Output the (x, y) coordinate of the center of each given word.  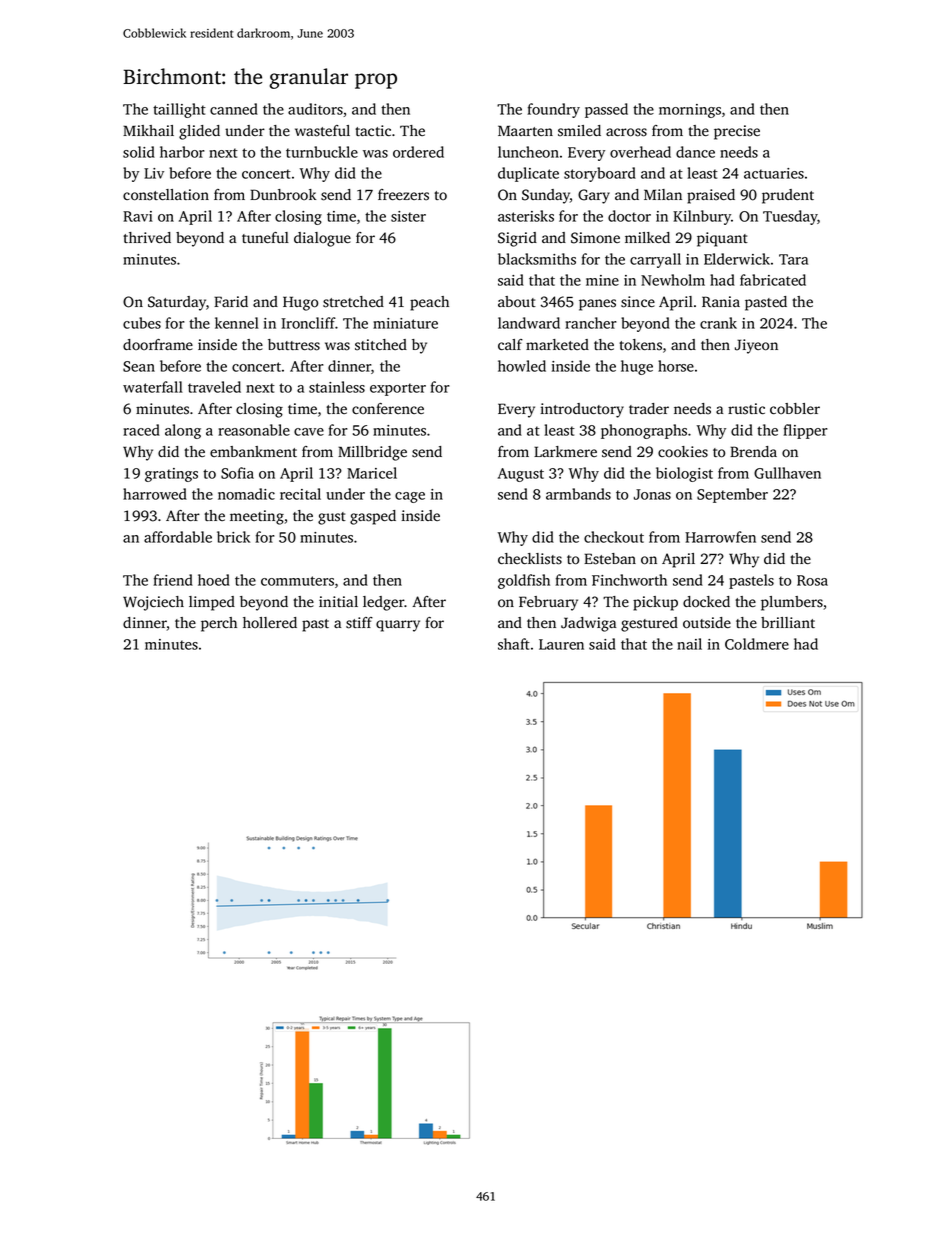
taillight (179, 110)
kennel (237, 323)
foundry (553, 110)
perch (219, 624)
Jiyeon (756, 346)
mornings (690, 111)
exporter (398, 389)
